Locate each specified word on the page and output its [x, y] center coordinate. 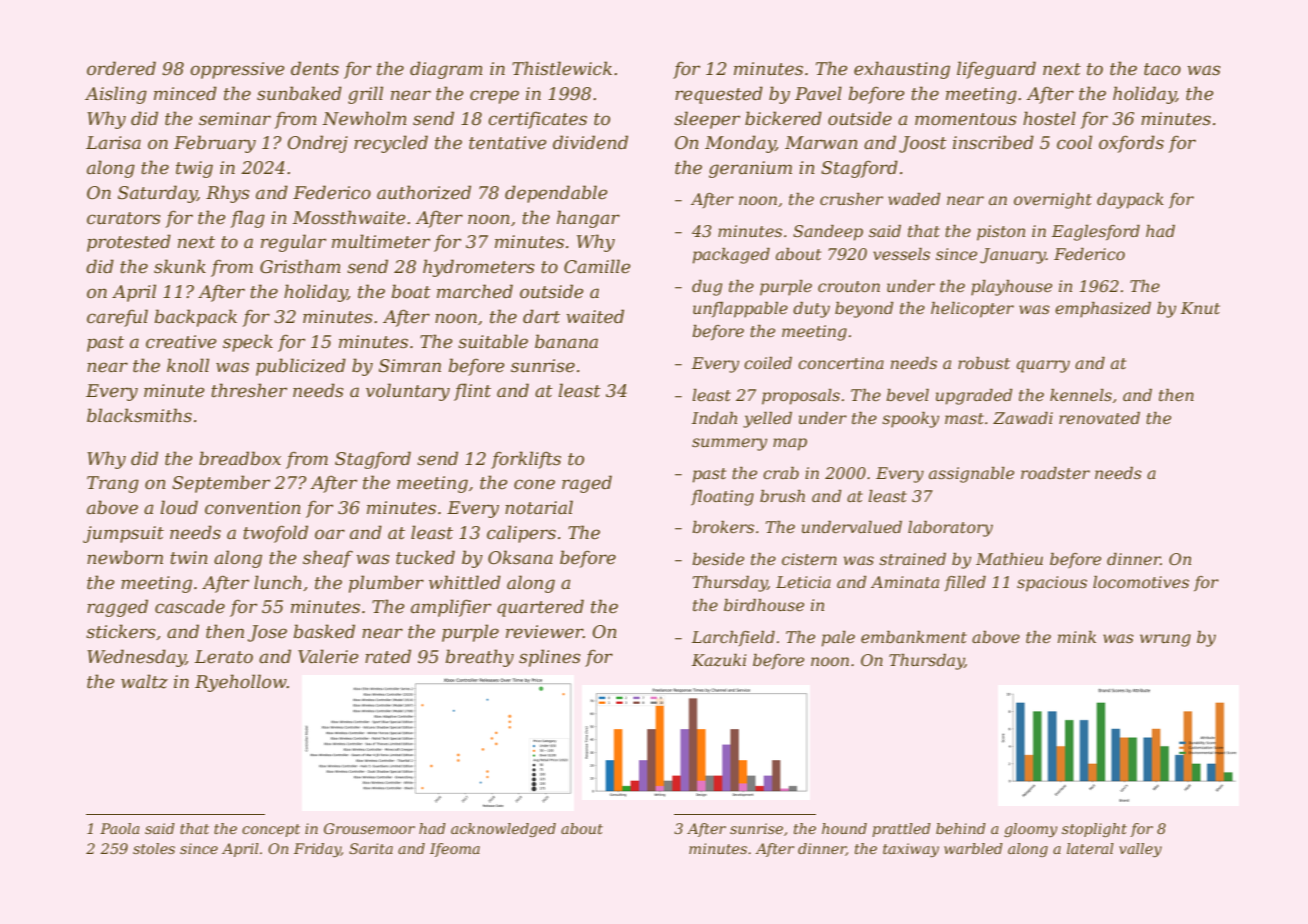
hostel [1049, 118]
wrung [1165, 640]
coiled [768, 363]
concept [271, 830]
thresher [249, 390]
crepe [494, 97]
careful [117, 318]
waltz [144, 681]
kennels [1081, 395]
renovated [1099, 418]
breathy [479, 658]
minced [185, 93]
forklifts [526, 460]
